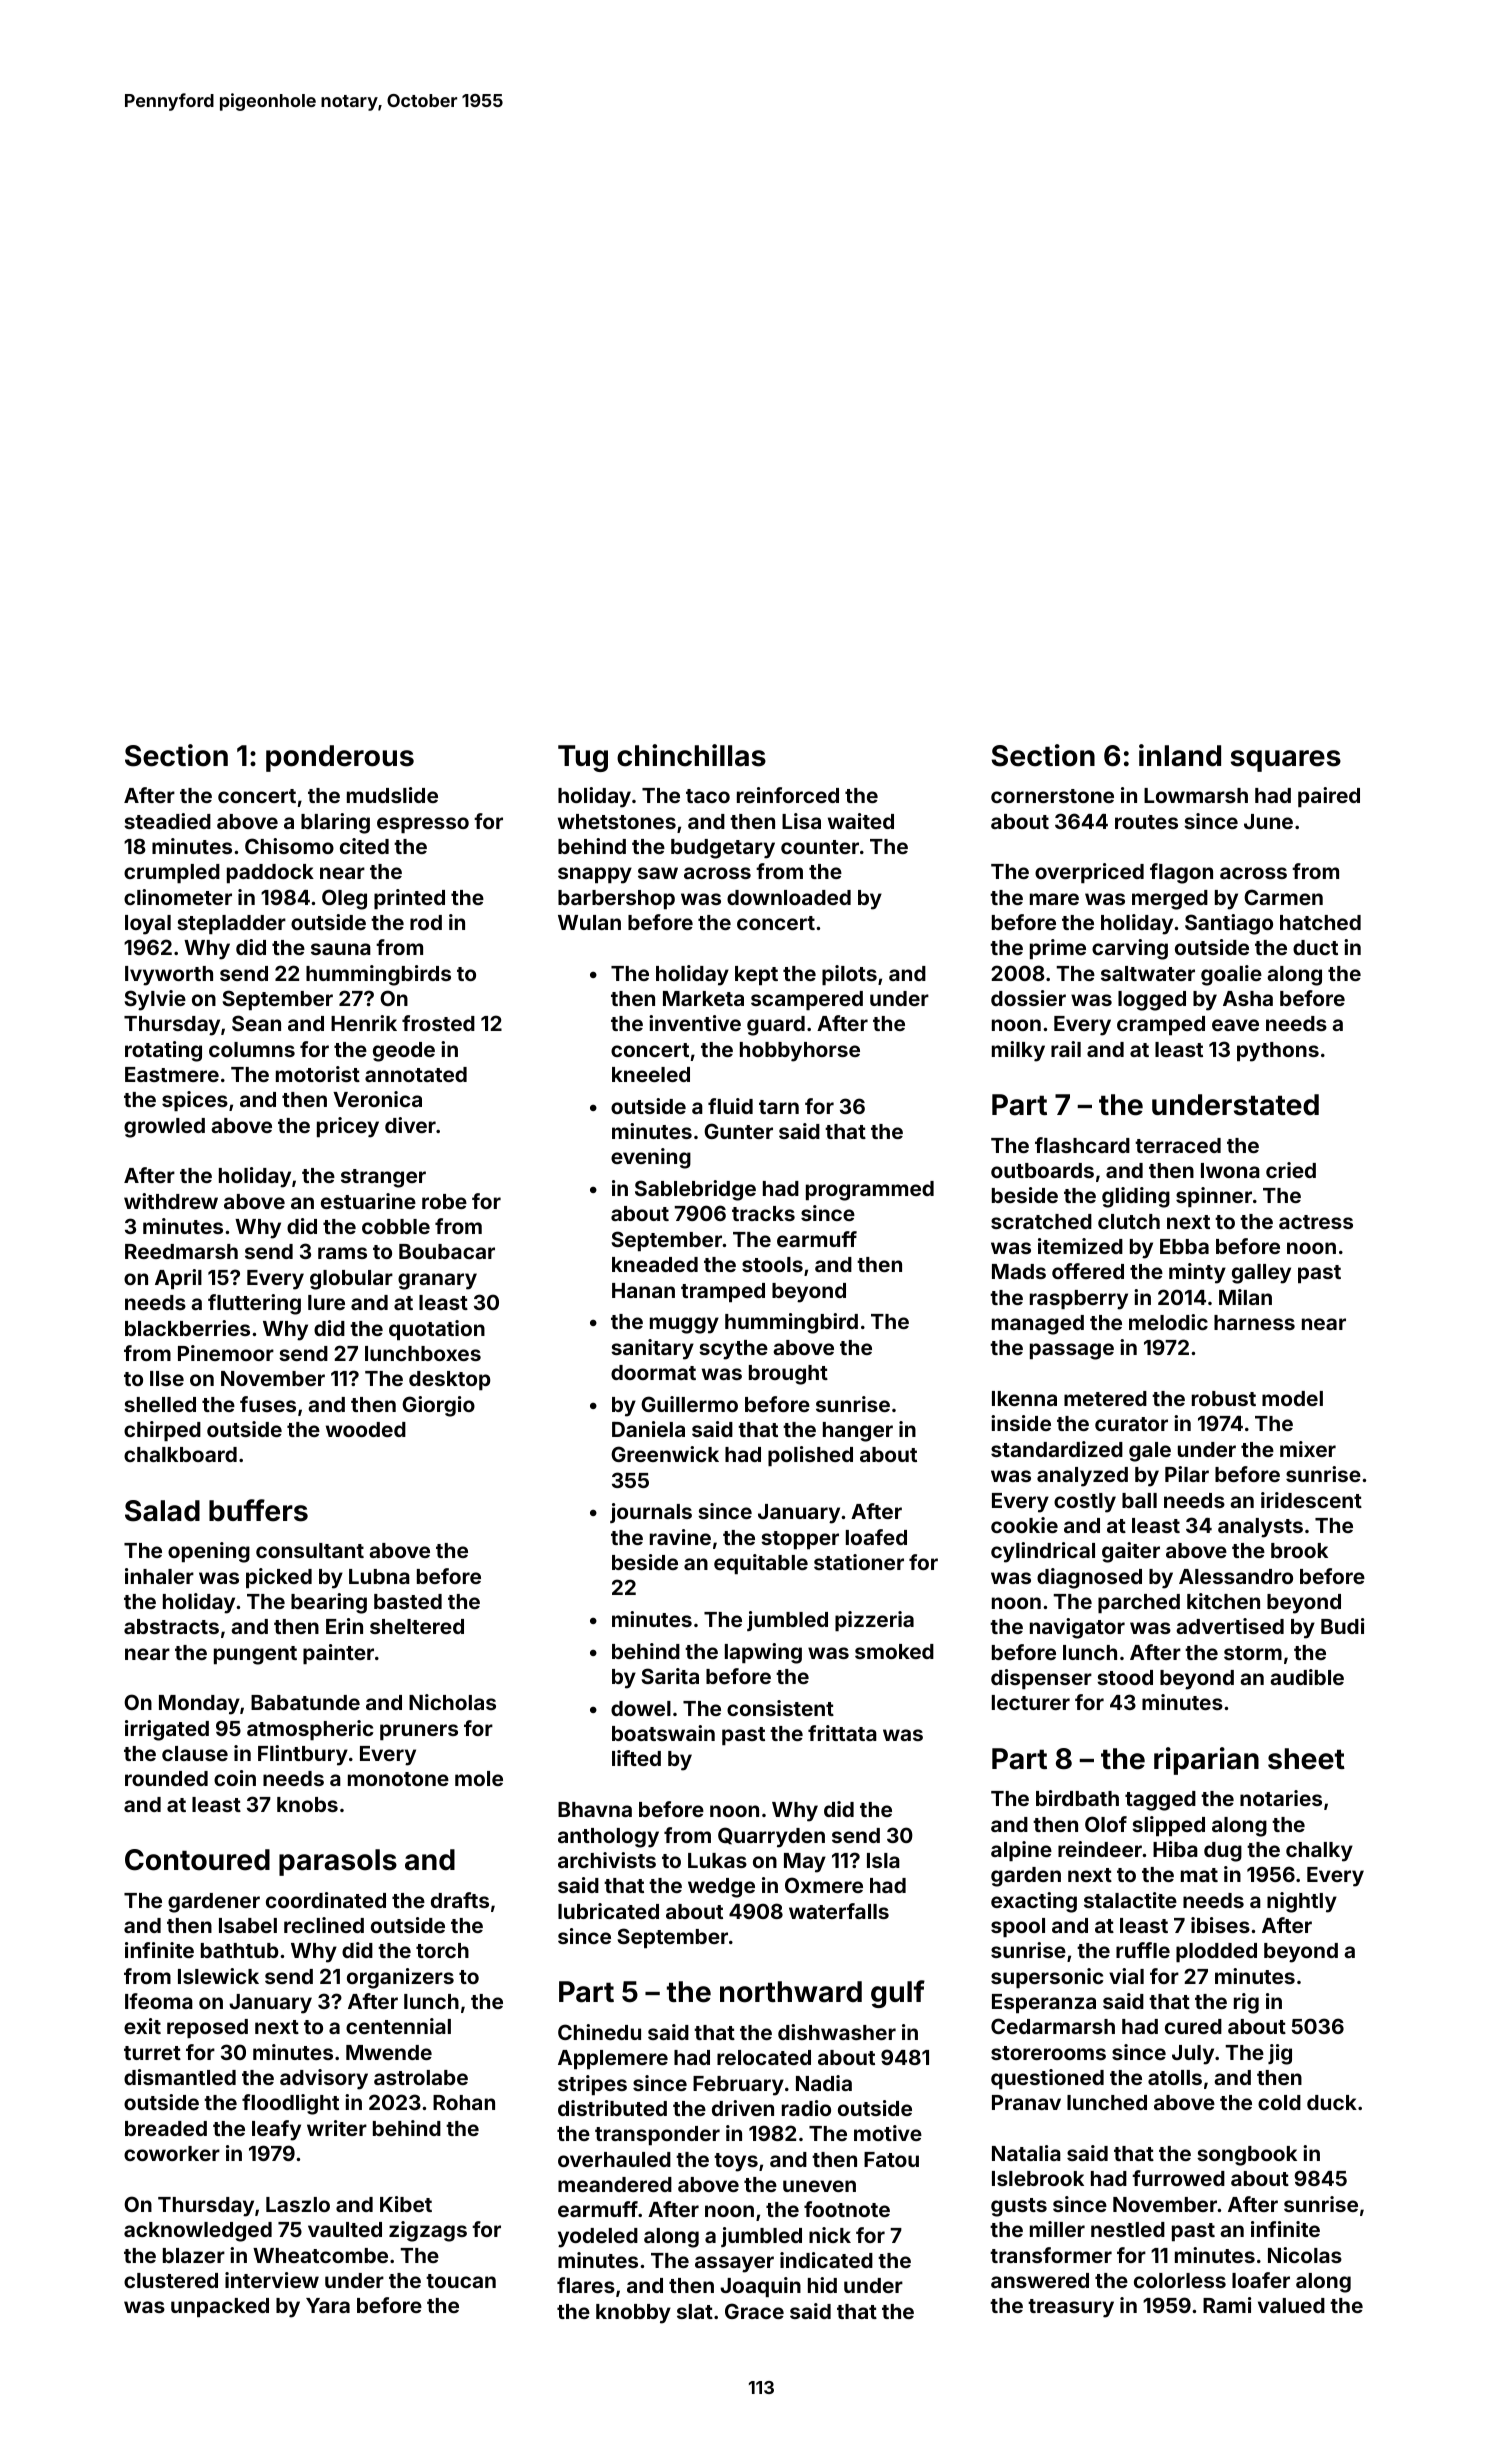 This page has width=1496, height=2464. Describe the element at coordinates (340, 758) in the page. I see `ponderous` at that location.
